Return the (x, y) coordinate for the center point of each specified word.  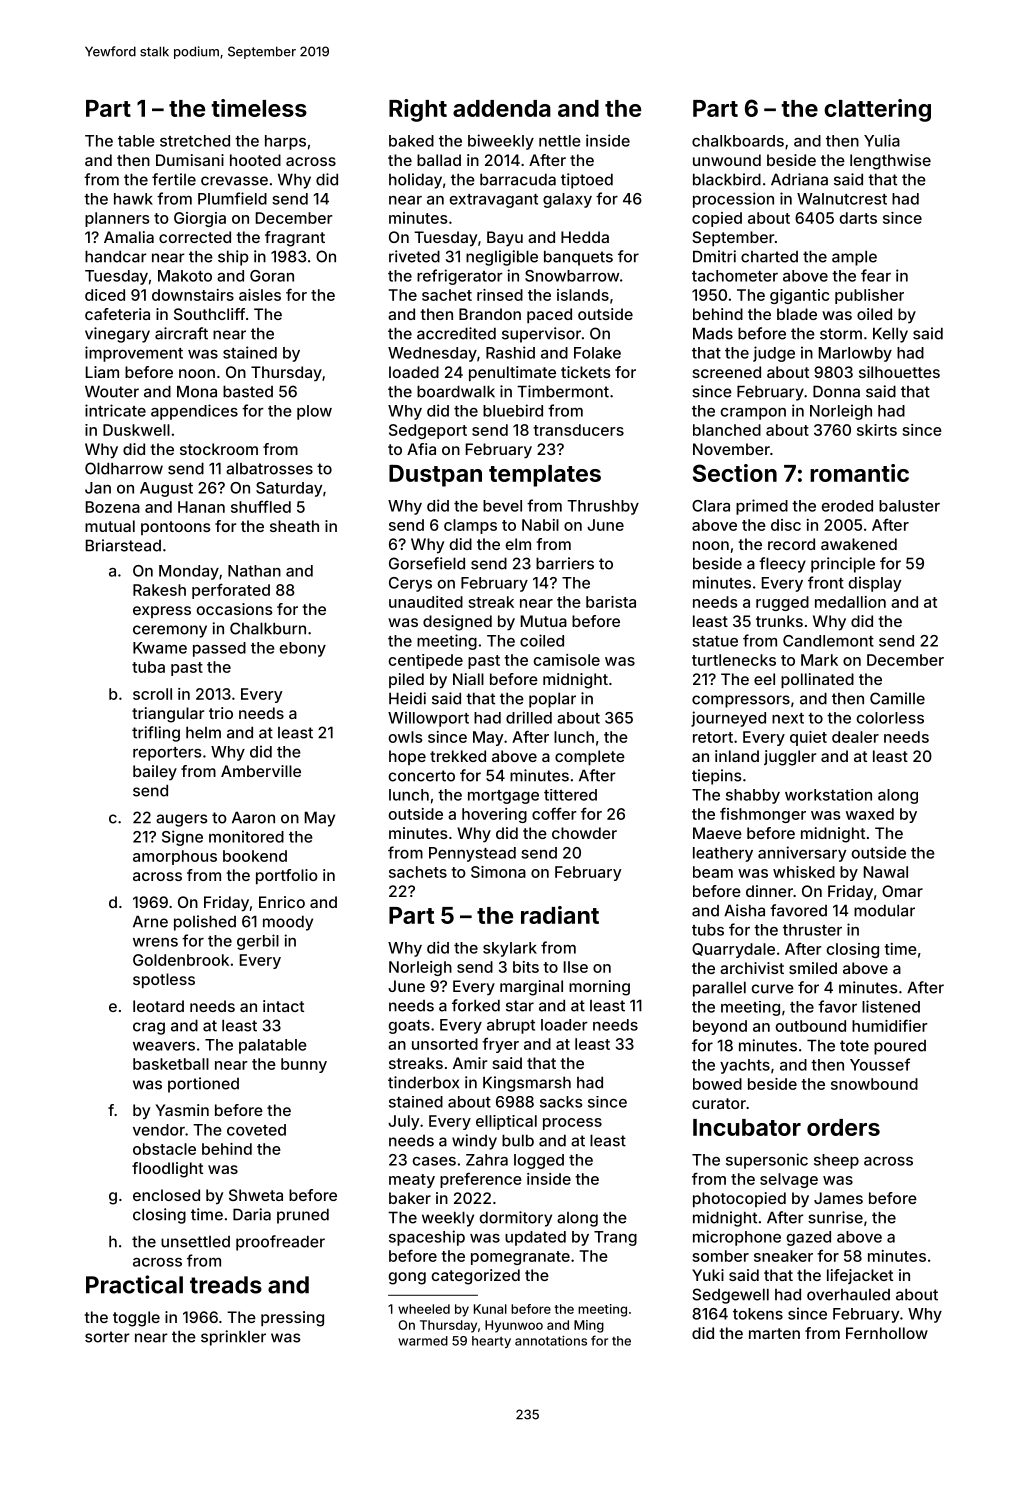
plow (314, 412)
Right (418, 110)
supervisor (541, 335)
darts (858, 218)
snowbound (874, 1084)
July (404, 1122)
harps (285, 142)
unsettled (195, 1242)
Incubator (747, 1127)
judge (774, 354)
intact (283, 1006)
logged (539, 1161)
